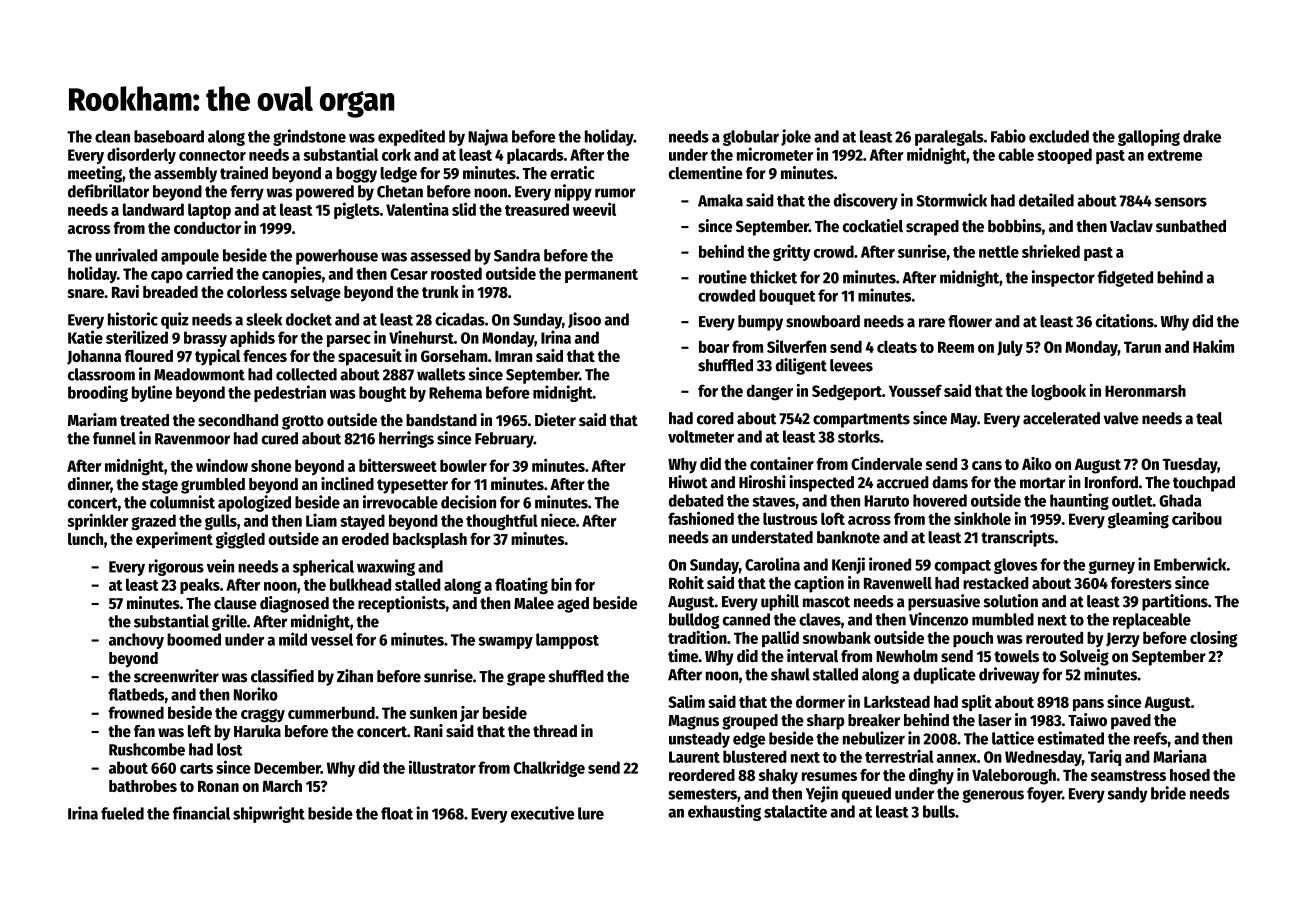 The image size is (1308, 924). What do you see at coordinates (952, 200) in the screenshot?
I see `Stormwick` at bounding box center [952, 200].
